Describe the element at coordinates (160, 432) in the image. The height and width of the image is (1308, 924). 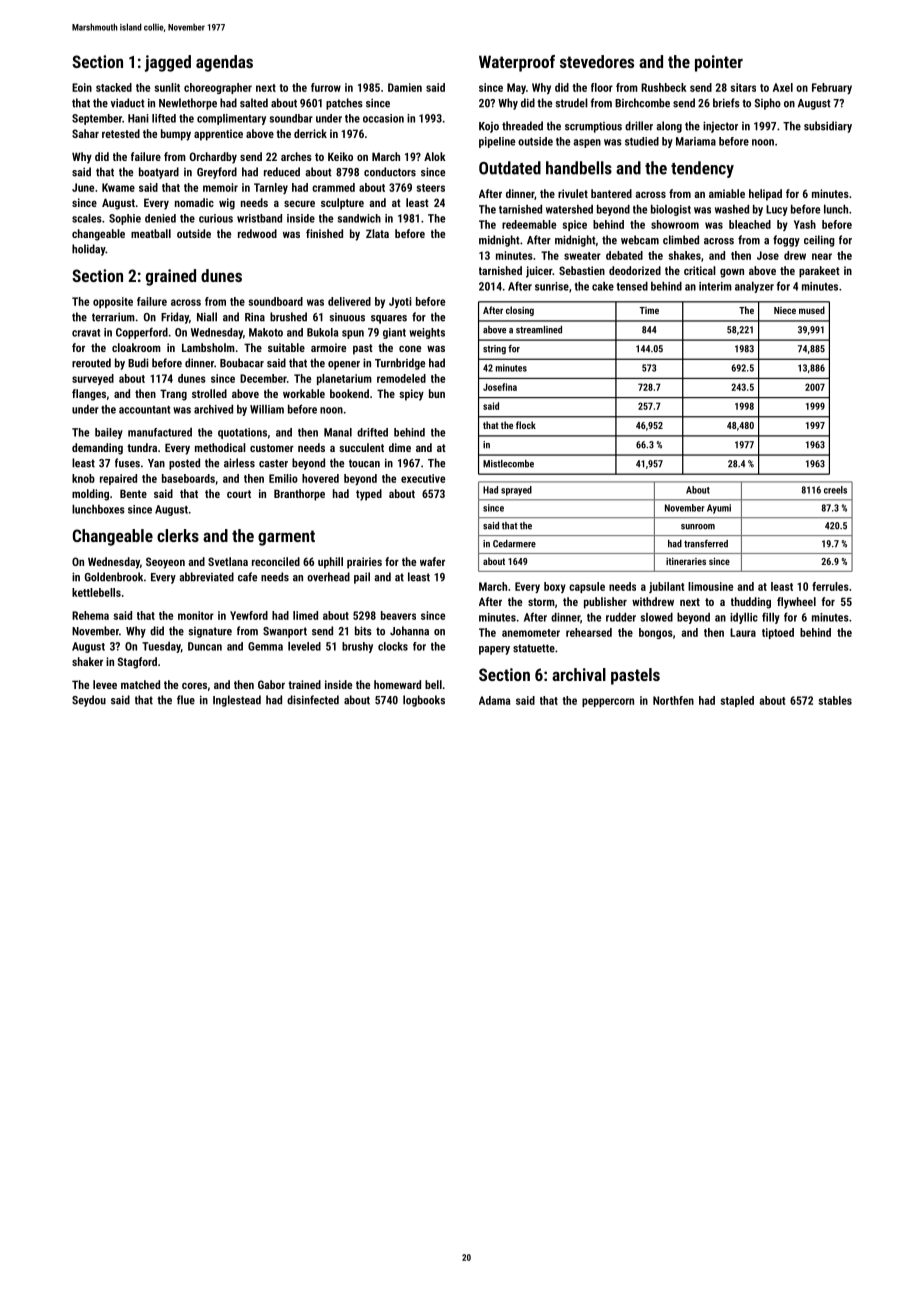
I see `manufactured` at that location.
